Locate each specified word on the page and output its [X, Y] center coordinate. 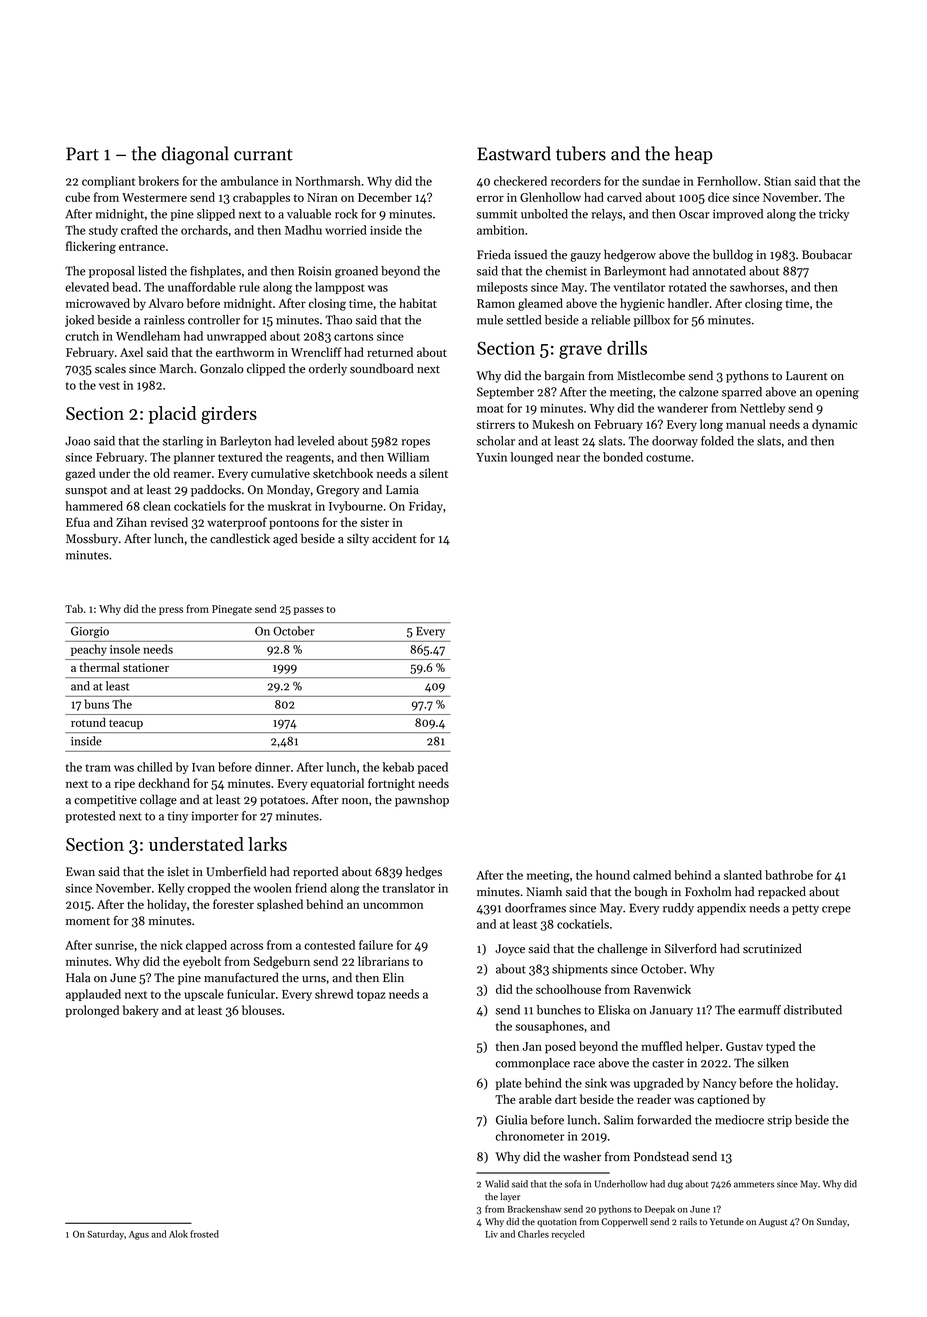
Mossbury [92, 539]
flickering [91, 247]
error [490, 198]
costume [668, 458]
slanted [743, 875]
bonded [623, 457]
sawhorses [757, 287]
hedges [424, 872]
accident [394, 538]
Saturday [105, 1235]
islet [178, 871]
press [171, 611]
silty [358, 539]
